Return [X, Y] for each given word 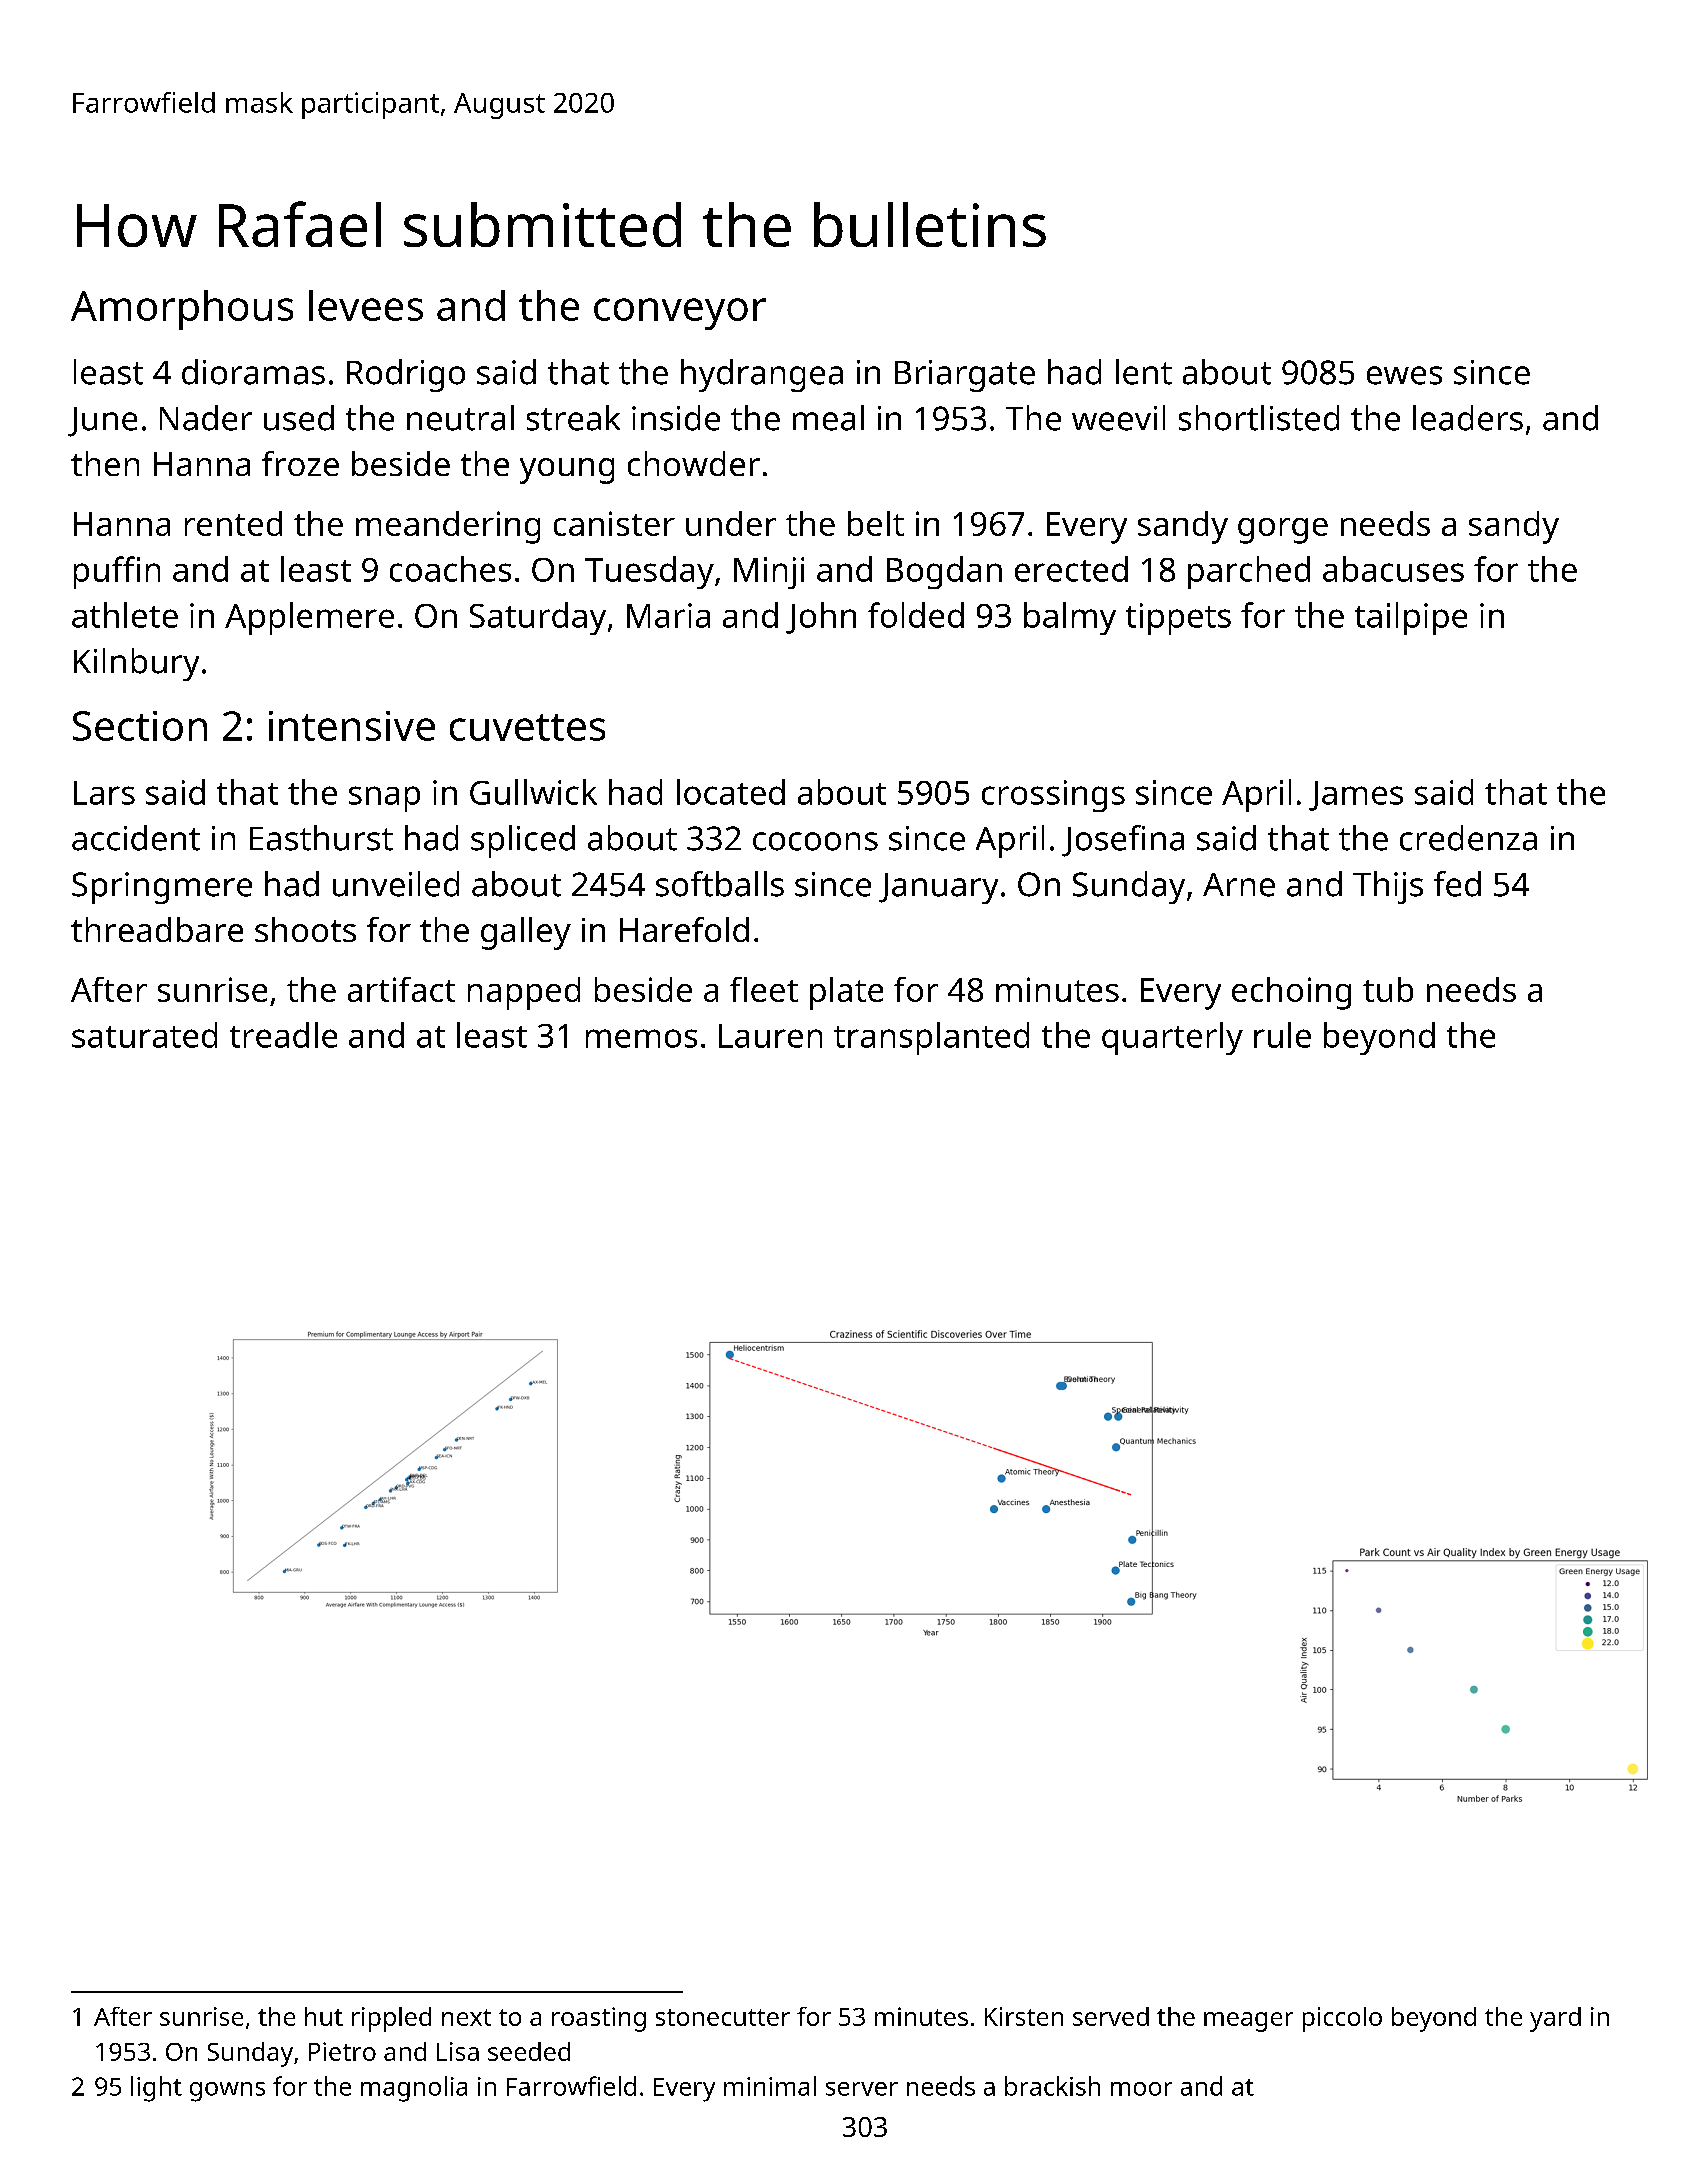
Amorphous [182, 310]
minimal [770, 2086]
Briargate [965, 376]
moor [1141, 2089]
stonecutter [723, 2017]
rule [1282, 1035]
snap [384, 799]
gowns [227, 2092]
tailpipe [1411, 618]
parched [1249, 572]
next [466, 2017]
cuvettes [527, 727]
